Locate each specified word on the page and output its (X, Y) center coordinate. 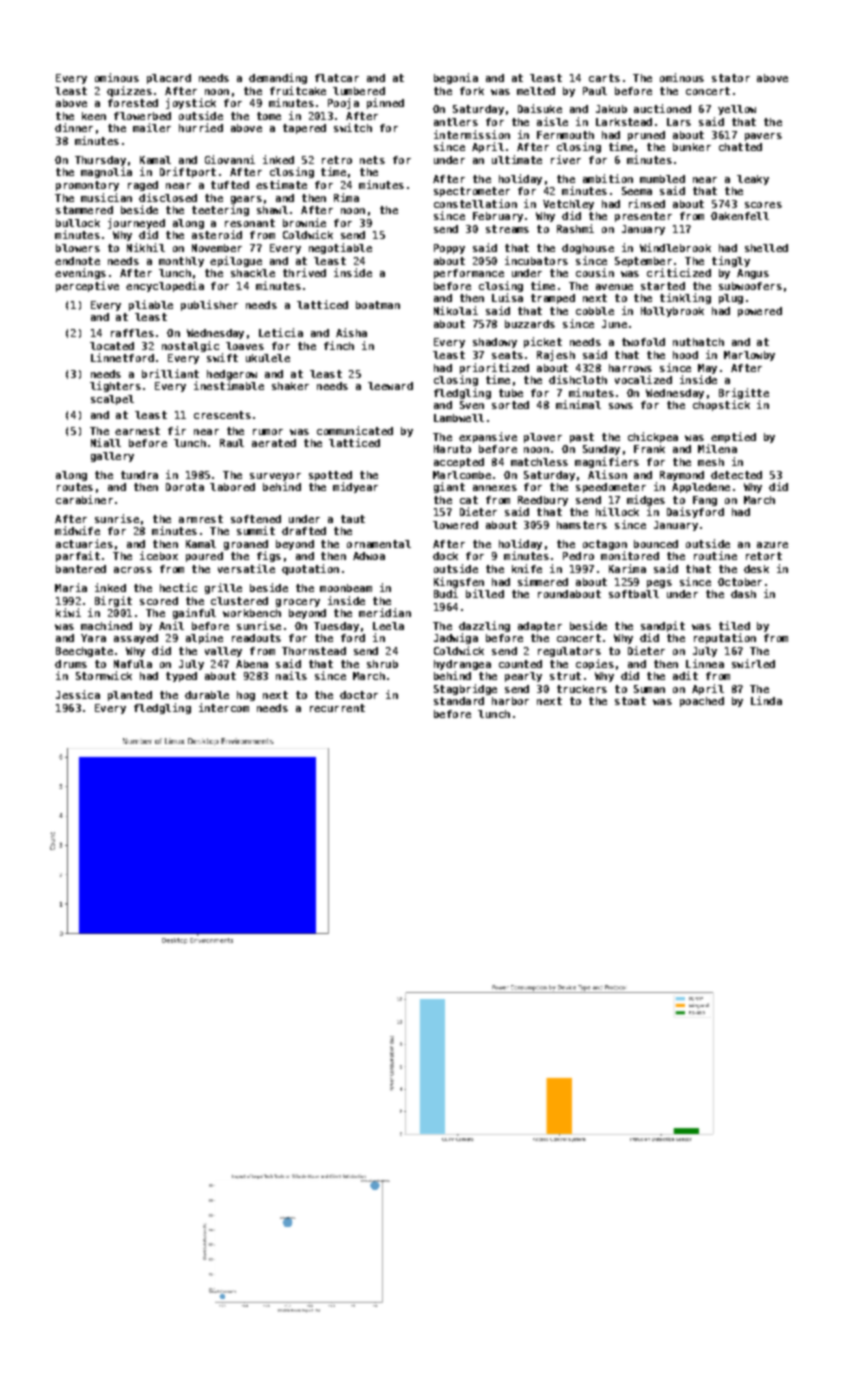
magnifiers (607, 462)
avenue (614, 287)
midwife (77, 530)
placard (169, 79)
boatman (378, 305)
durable (207, 695)
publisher (209, 305)
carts (604, 78)
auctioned (662, 108)
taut (353, 519)
